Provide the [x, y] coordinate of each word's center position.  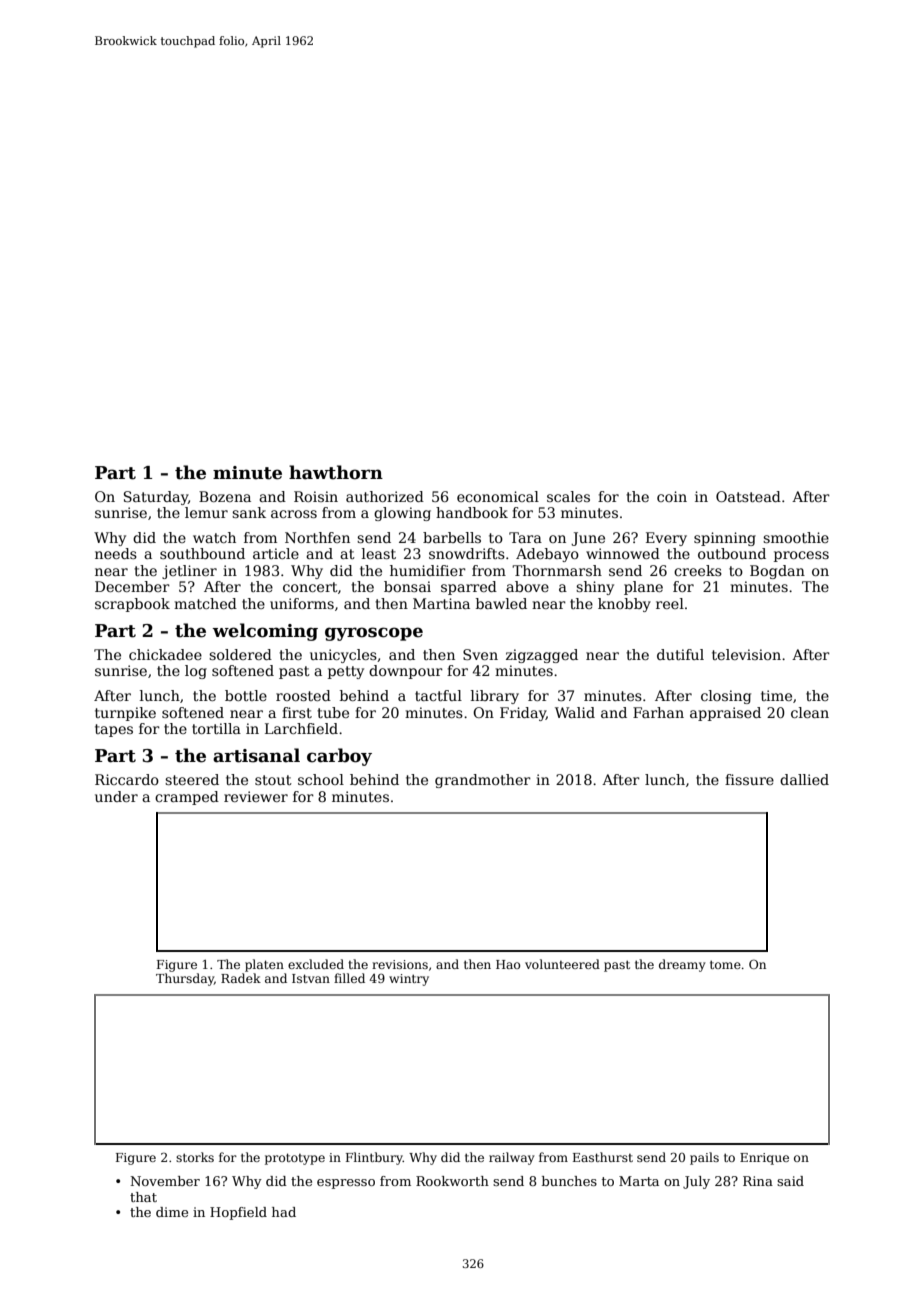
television [746, 654]
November [165, 1181]
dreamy [682, 965]
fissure [749, 779]
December [132, 586]
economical [498, 496]
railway [512, 1158]
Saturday [156, 498]
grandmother [483, 781]
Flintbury [374, 1158]
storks [195, 1157]
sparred [469, 588]
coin [672, 496]
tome [725, 964]
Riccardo [127, 779]
